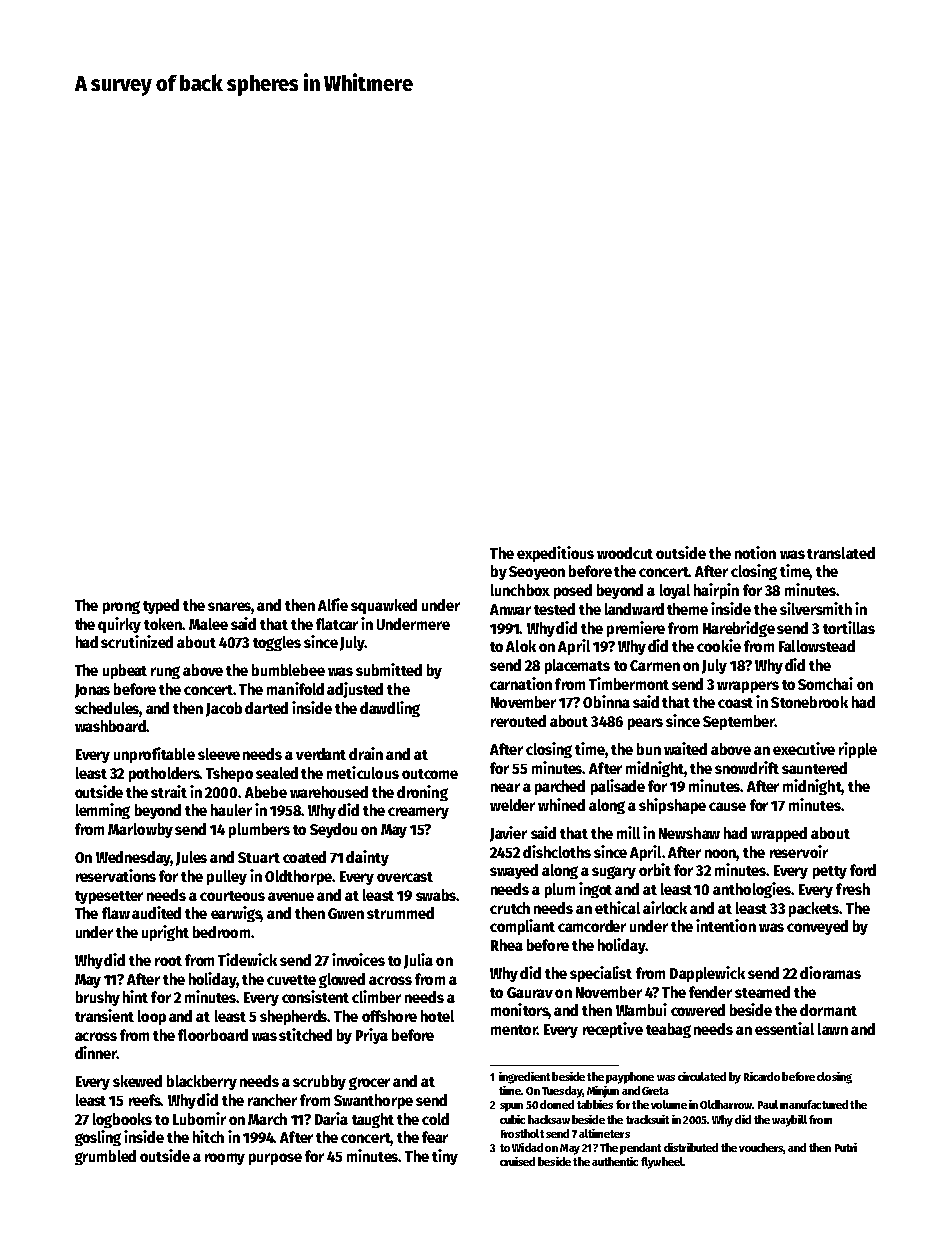  What do you see at coordinates (119, 625) in the screenshot?
I see `quirky` at bounding box center [119, 625].
